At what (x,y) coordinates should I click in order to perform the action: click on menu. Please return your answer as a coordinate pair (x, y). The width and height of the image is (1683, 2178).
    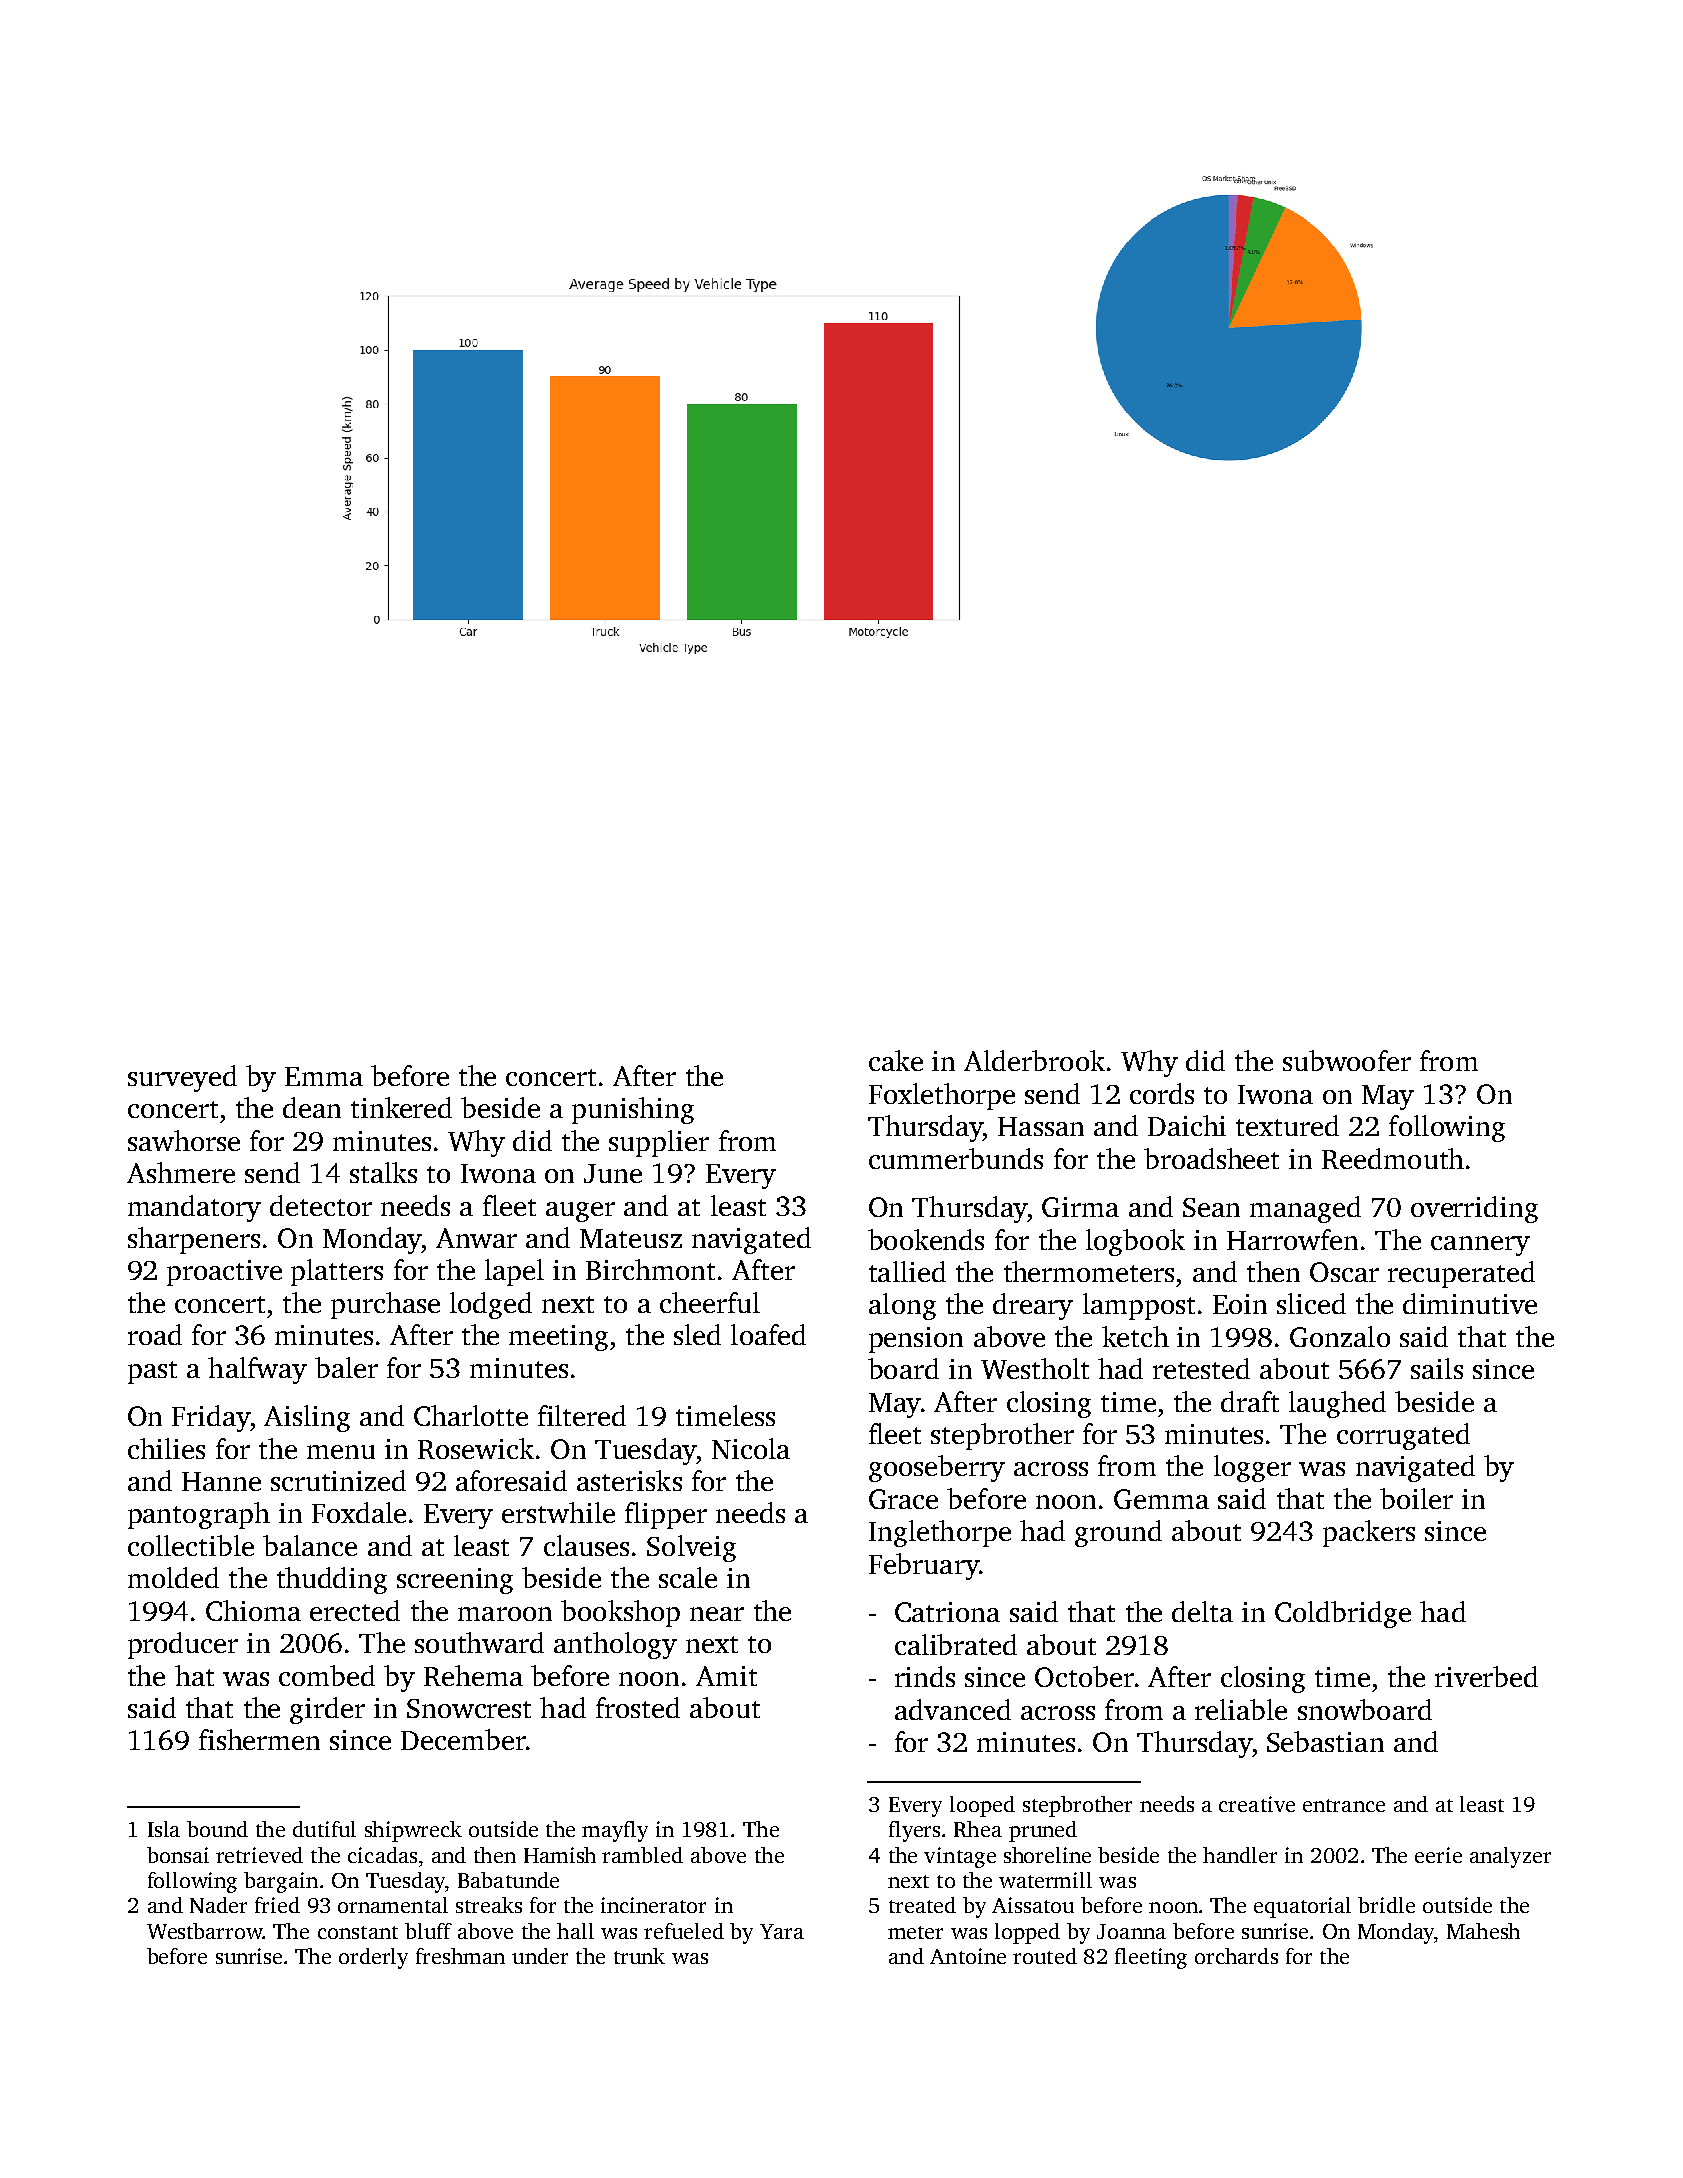
    Looking at the image, I should click on (341, 1452).
